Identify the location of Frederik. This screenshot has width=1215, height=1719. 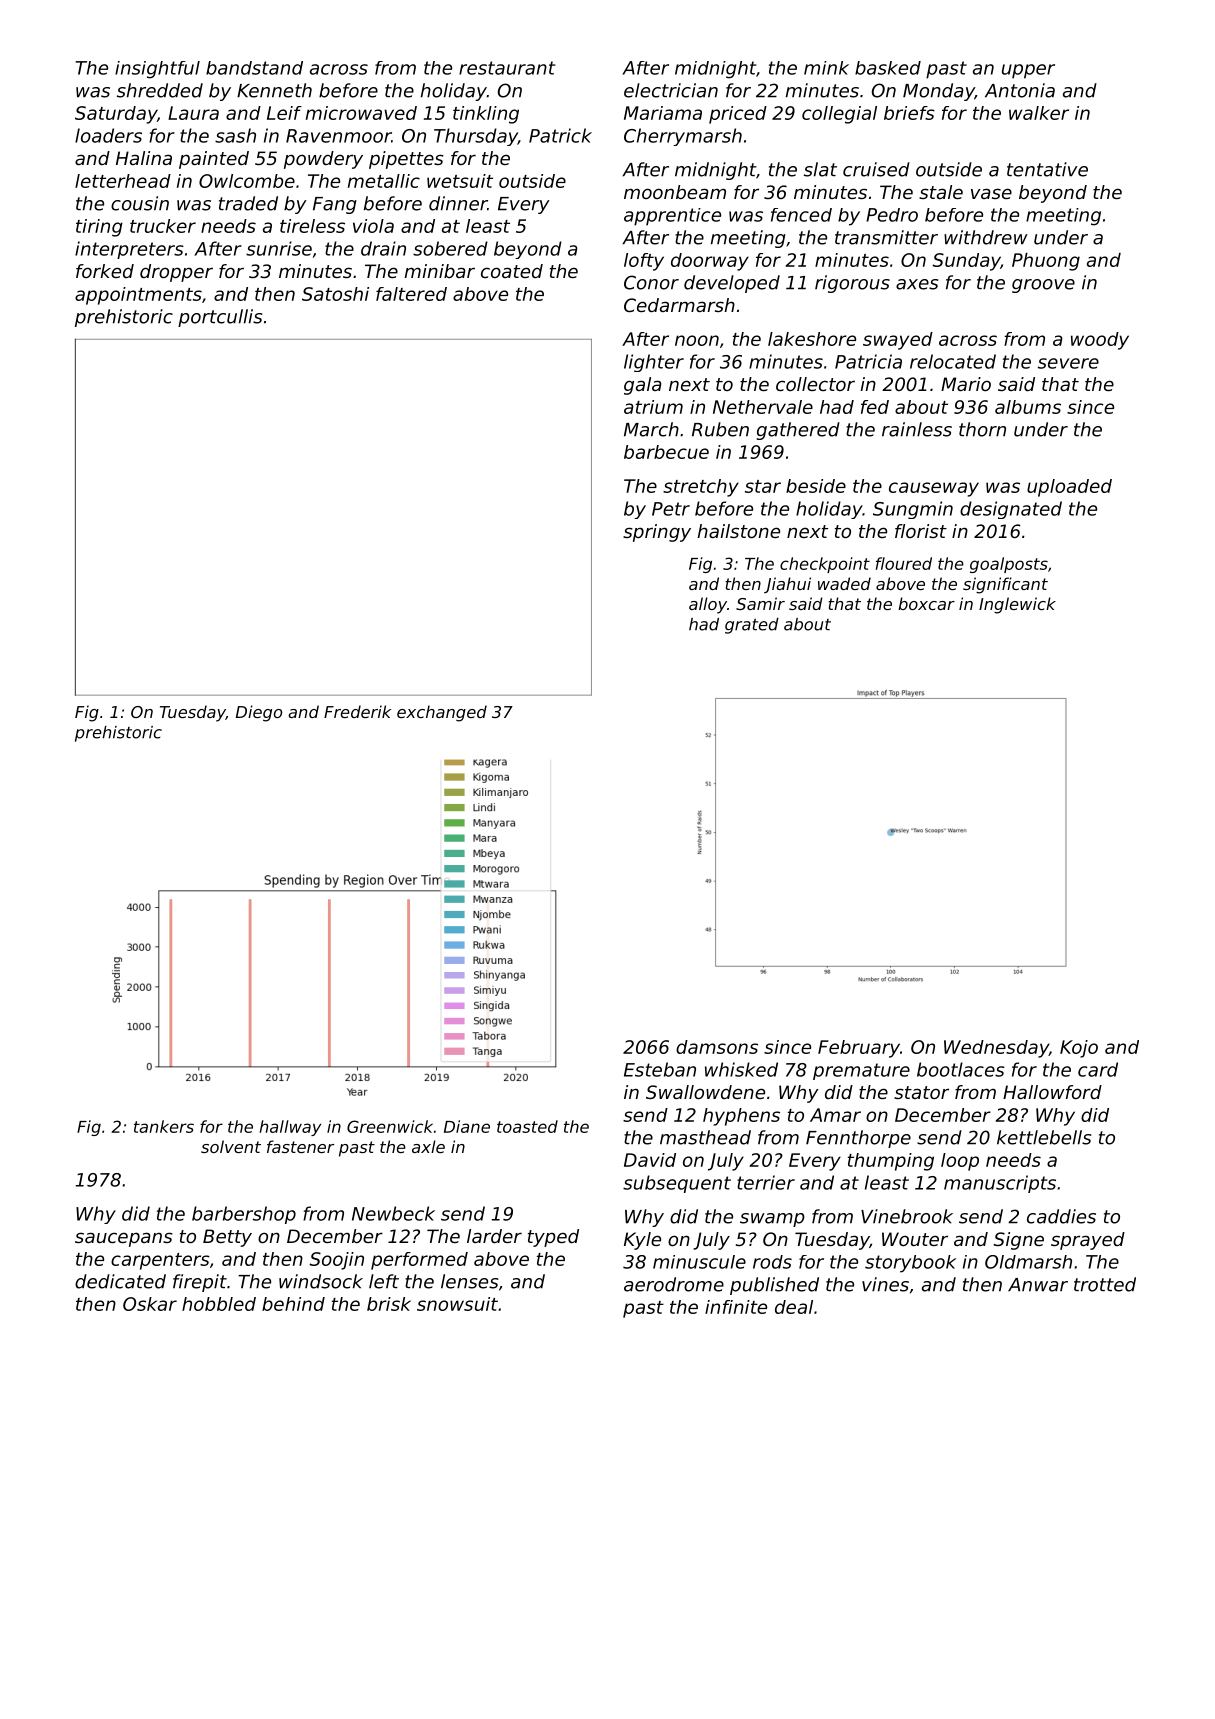
(357, 711).
